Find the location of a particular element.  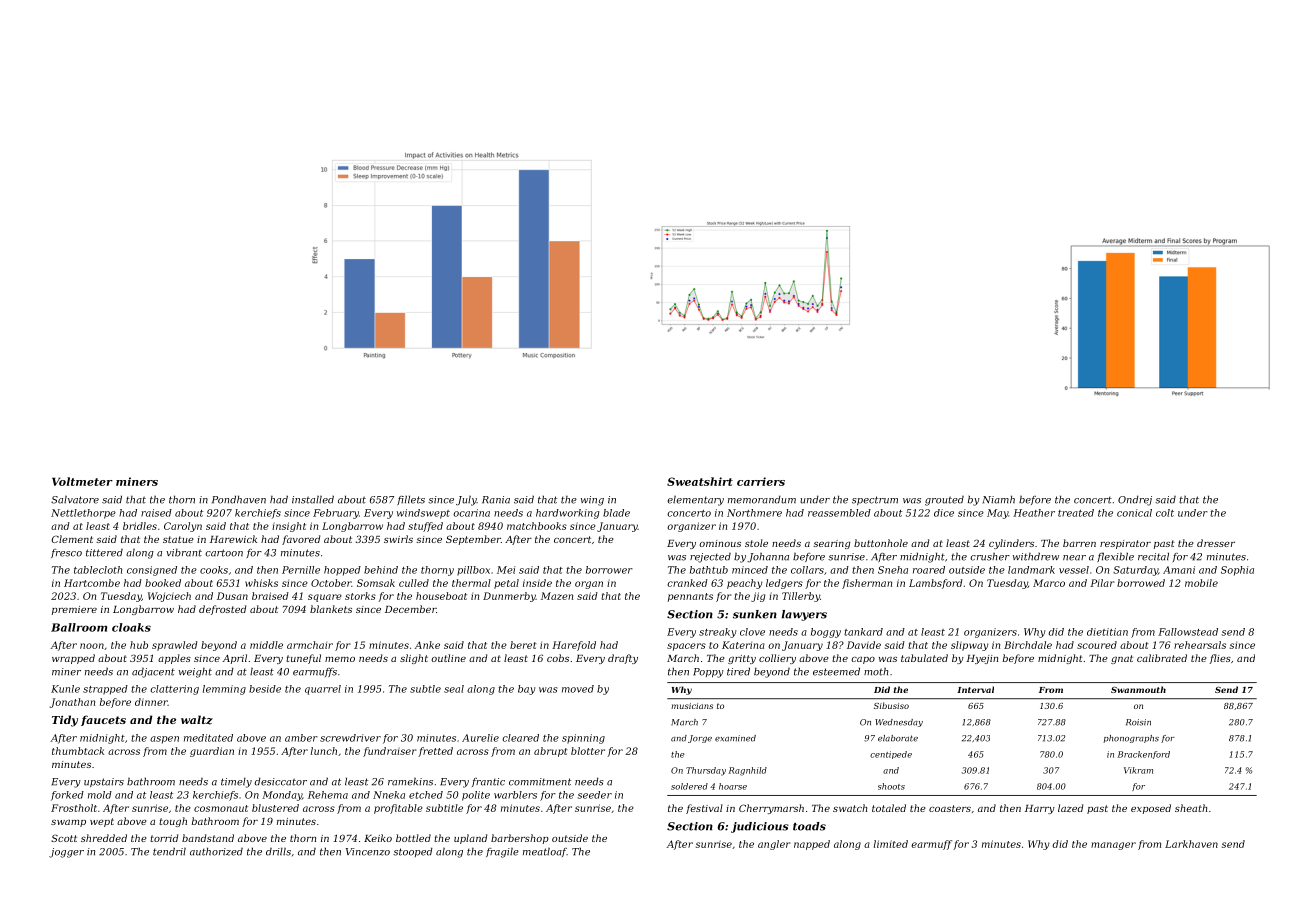

vessel is located at coordinates (1074, 570).
